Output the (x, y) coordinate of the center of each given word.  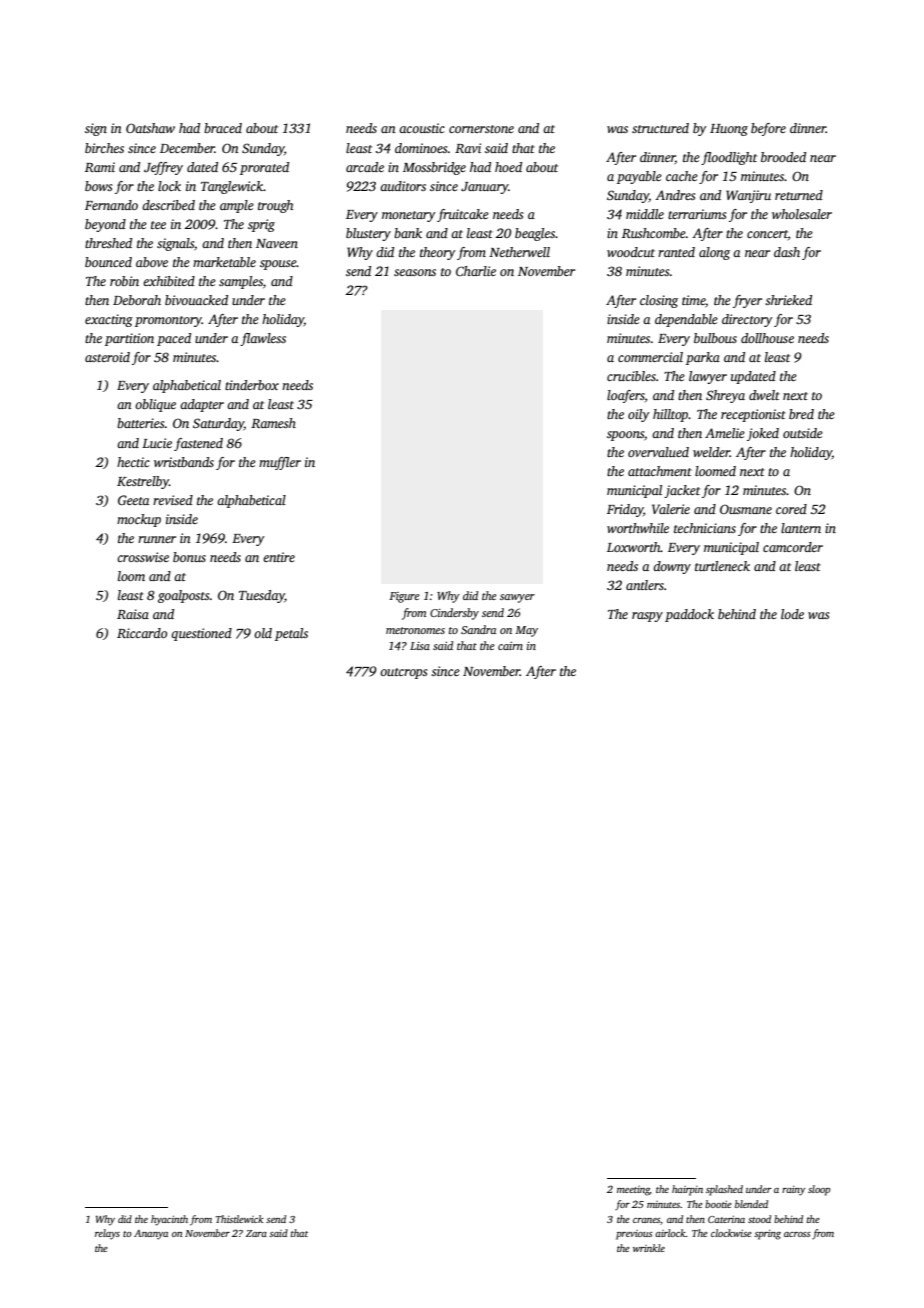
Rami (100, 167)
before (768, 129)
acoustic (422, 128)
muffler (280, 463)
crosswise (143, 557)
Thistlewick (240, 1219)
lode (792, 614)
